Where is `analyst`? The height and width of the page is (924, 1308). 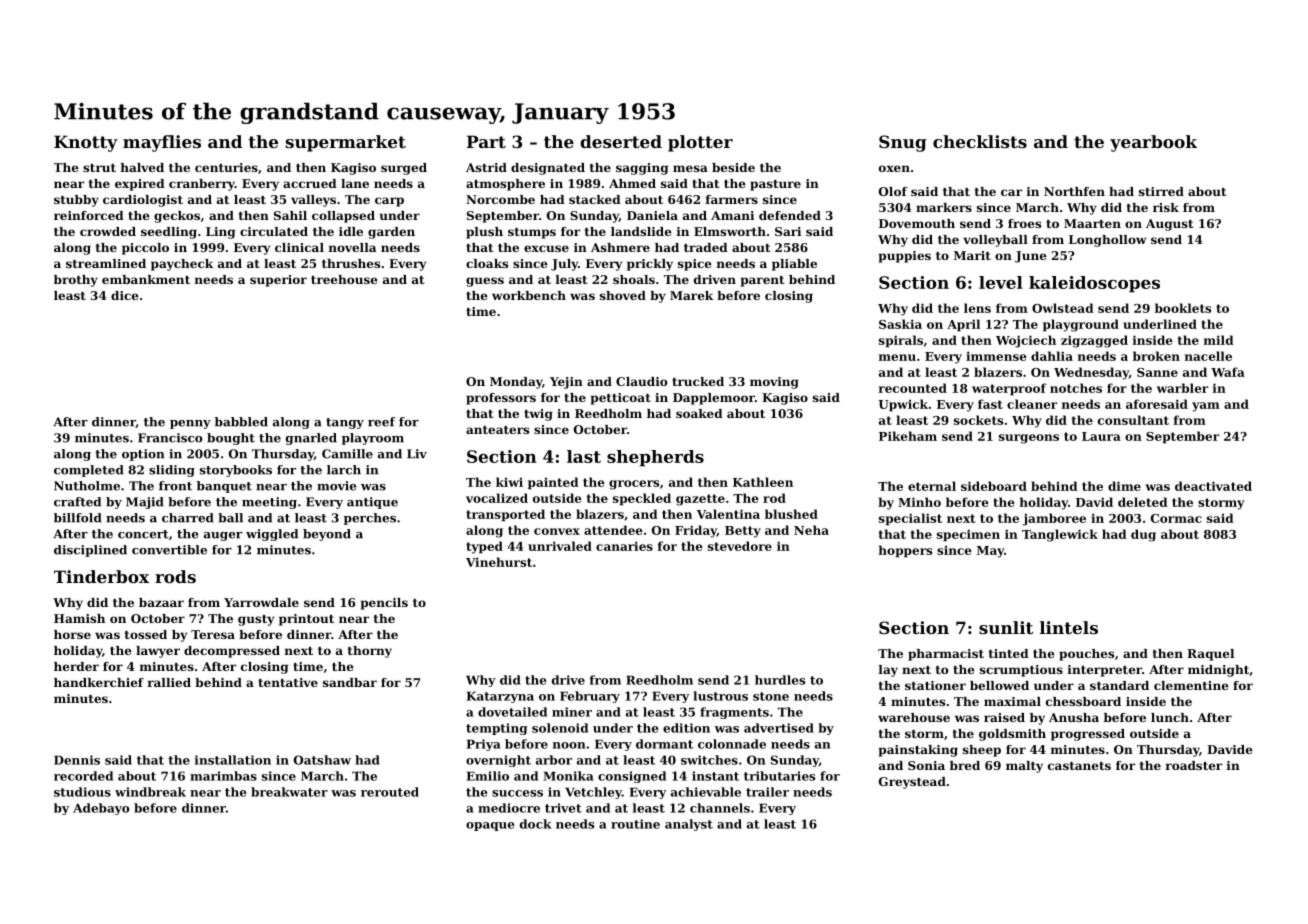
analyst is located at coordinates (689, 825).
